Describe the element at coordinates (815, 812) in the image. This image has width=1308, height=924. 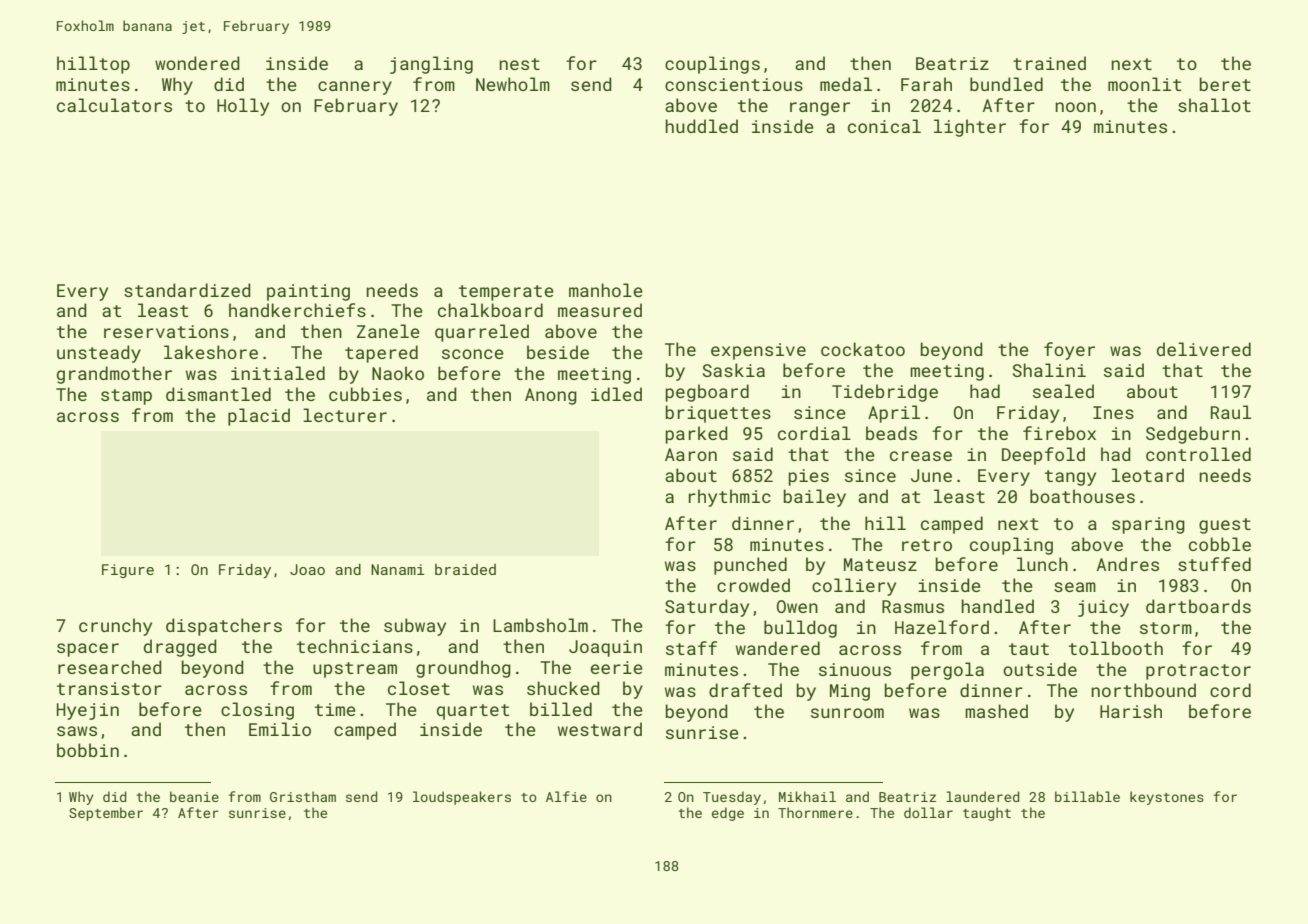
I see `Thornmere` at that location.
